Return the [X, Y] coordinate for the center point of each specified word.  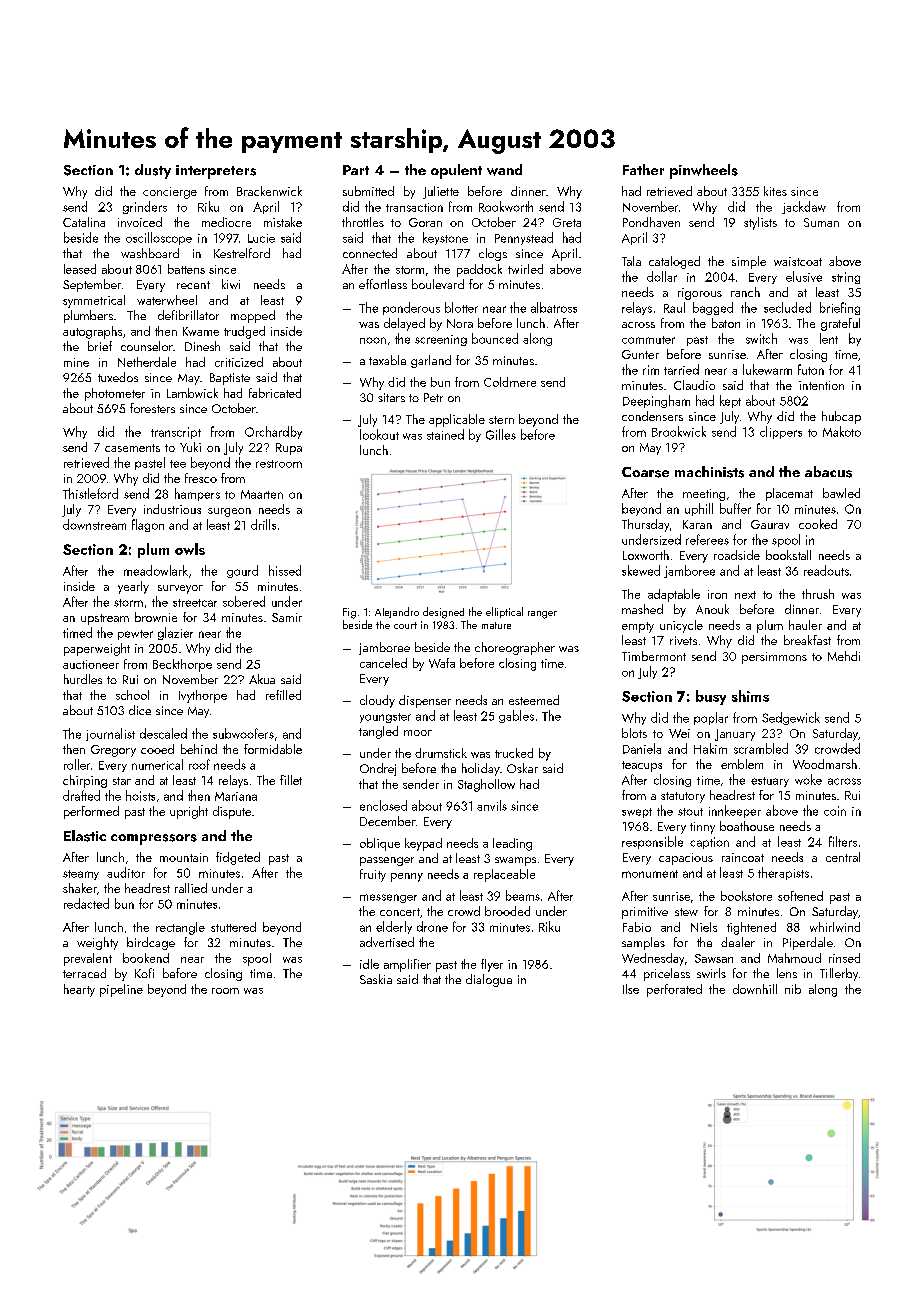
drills [263, 524]
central [843, 857]
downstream [94, 524]
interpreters [216, 172]
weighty [97, 943]
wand [504, 170]
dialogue [489, 980]
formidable [273, 749]
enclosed [383, 805]
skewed [641, 570]
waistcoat [798, 261]
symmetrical [94, 301]
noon [373, 340]
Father [643, 169]
